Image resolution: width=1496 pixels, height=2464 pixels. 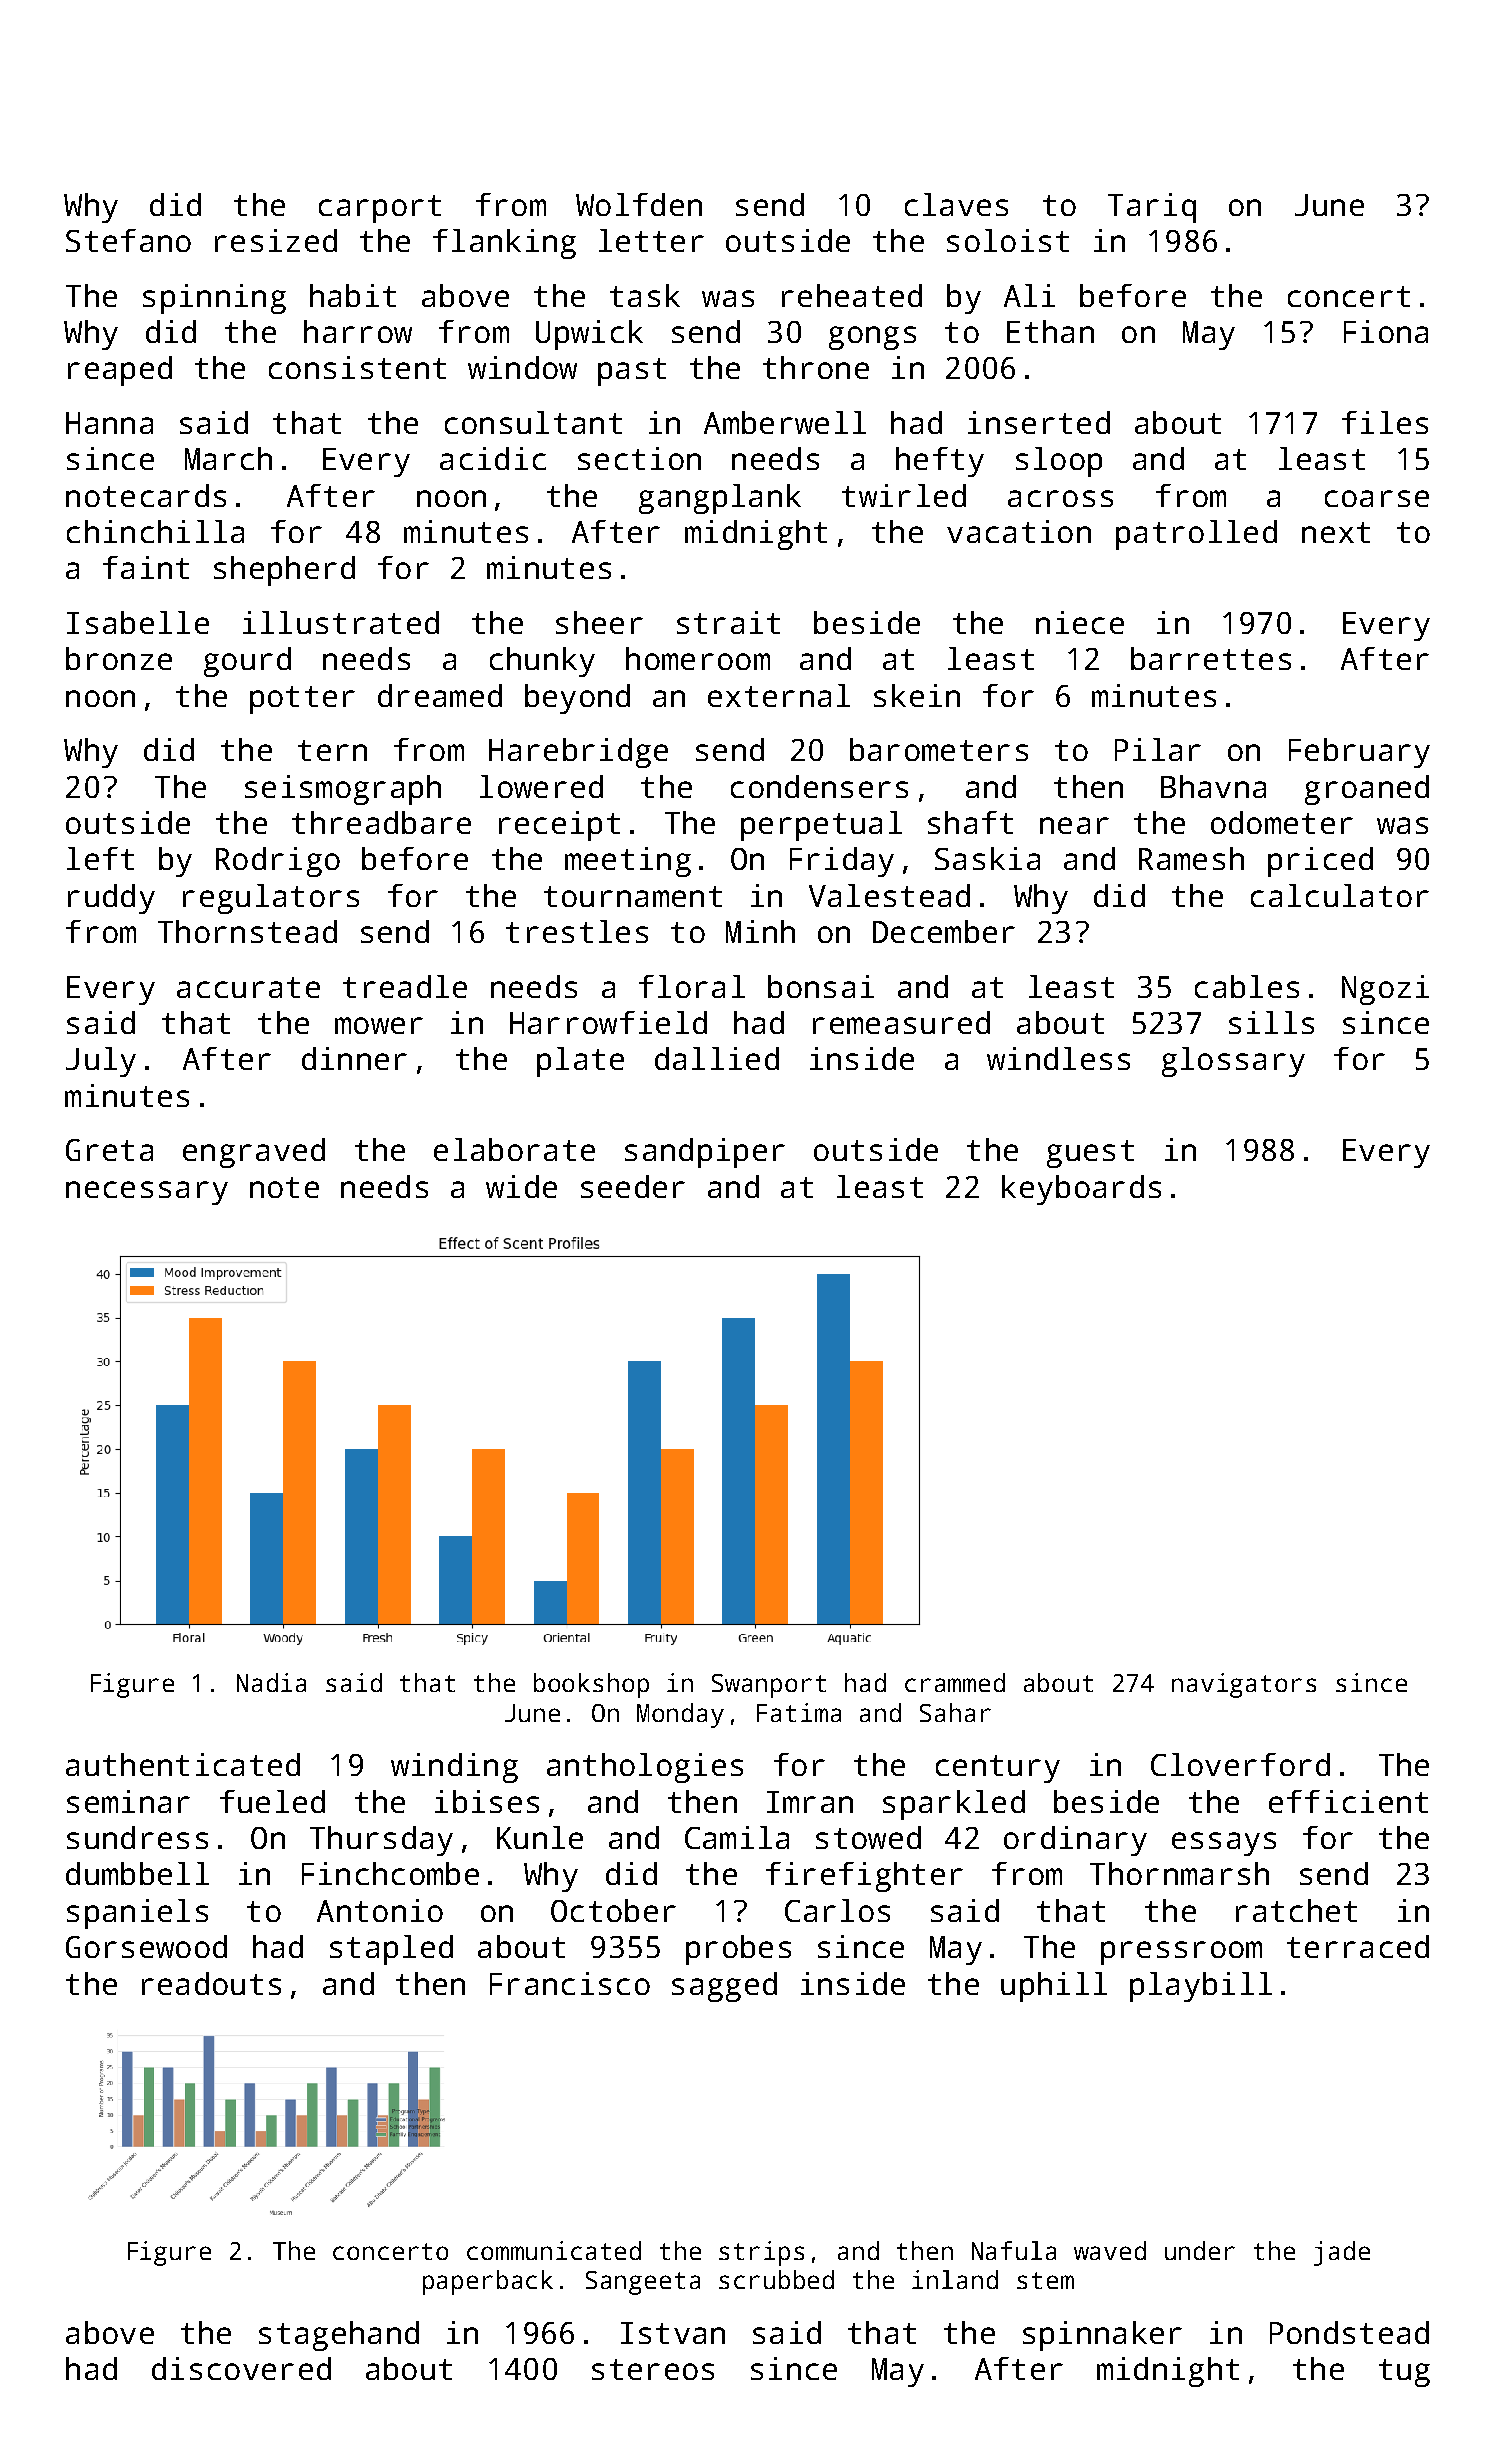 What do you see at coordinates (514, 1149) in the screenshot?
I see `elaborate` at bounding box center [514, 1149].
